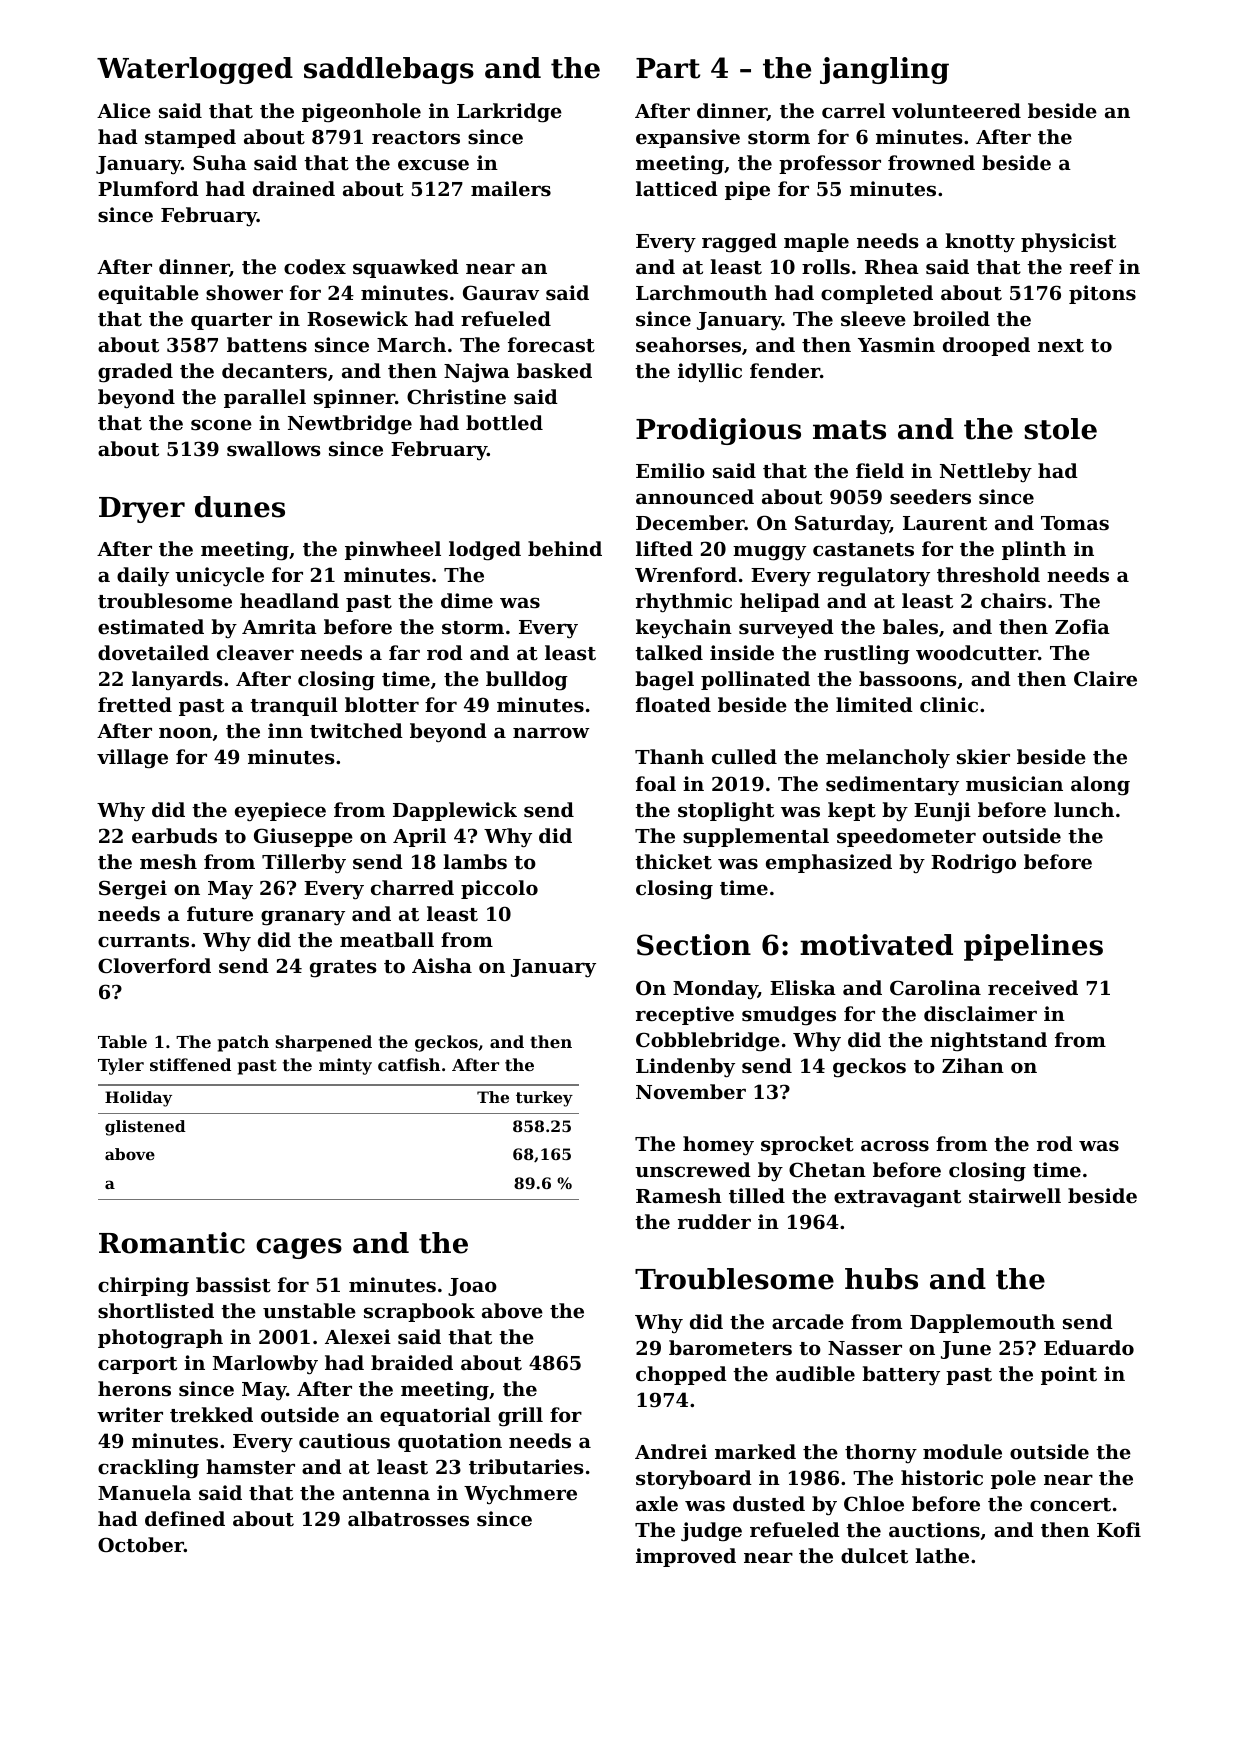 This screenshot has height=1755, width=1241. I want to click on Dapplemouth, so click(982, 1323).
